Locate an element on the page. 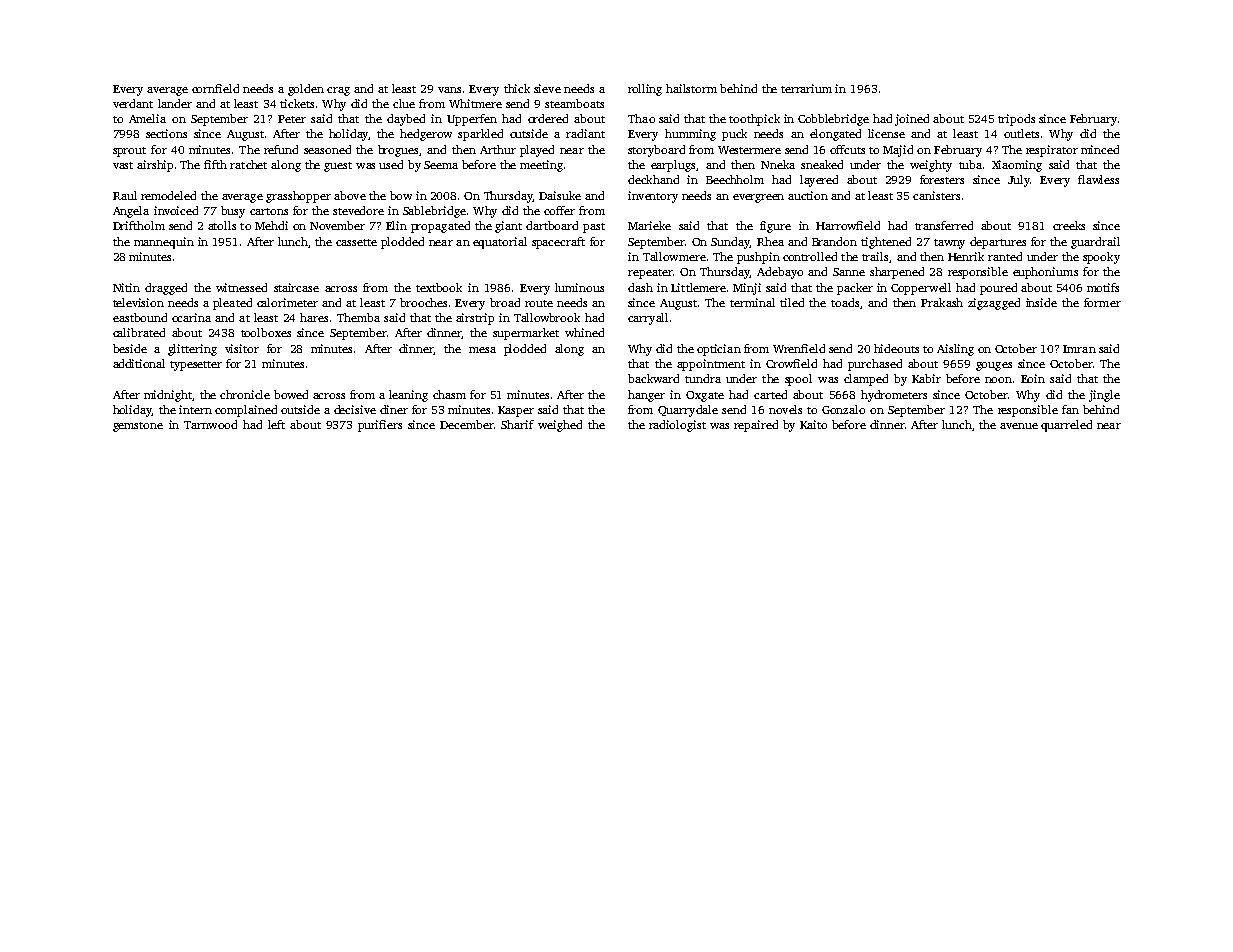 This page has height=952, width=1233. textbook is located at coordinates (439, 287).
